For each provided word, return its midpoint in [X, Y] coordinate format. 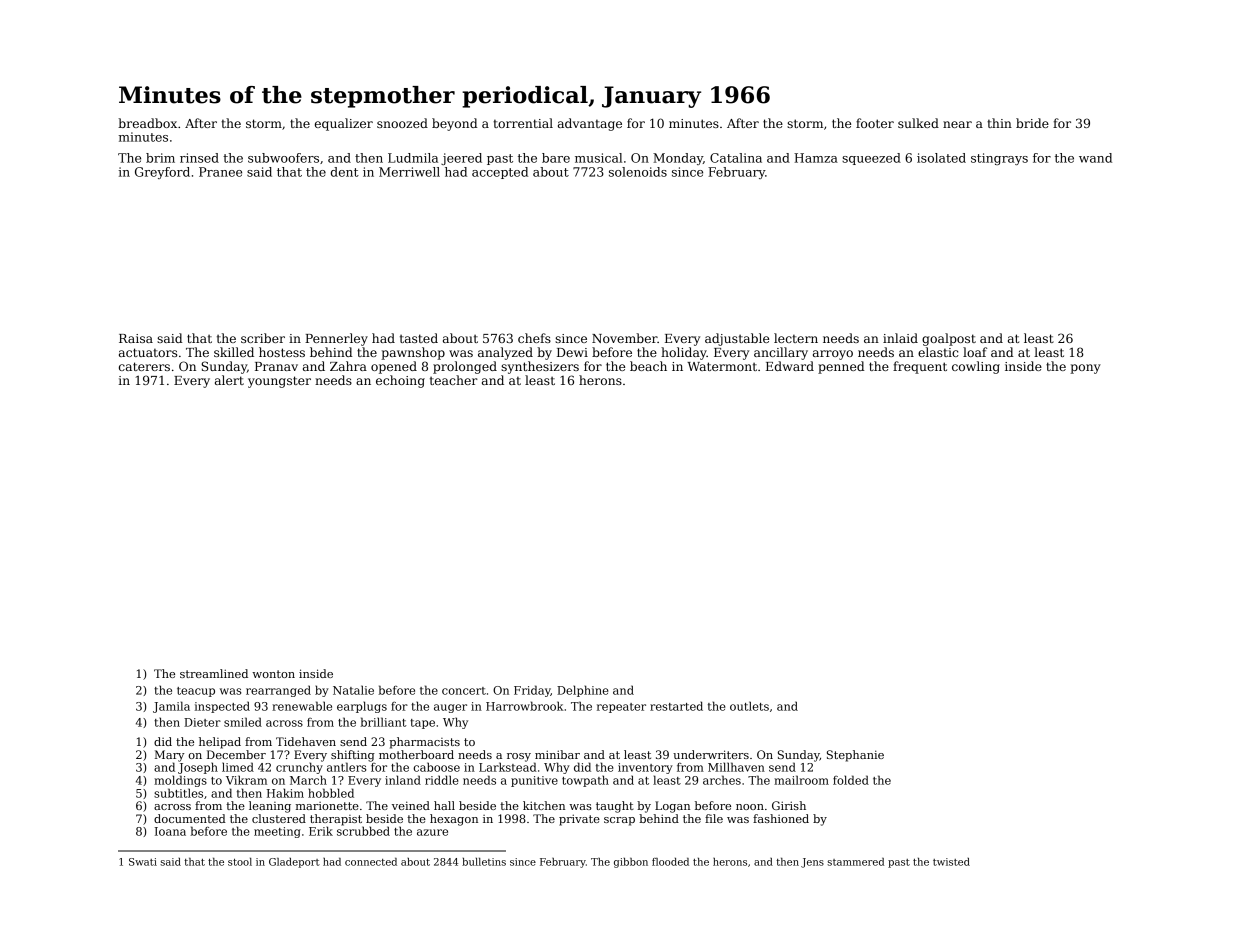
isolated [941, 158]
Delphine [582, 691]
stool [240, 862]
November [625, 338]
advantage [590, 124]
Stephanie [855, 756]
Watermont [722, 366]
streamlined [214, 673]
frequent [920, 367]
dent [345, 172]
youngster [279, 382]
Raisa [136, 338]
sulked [918, 123]
